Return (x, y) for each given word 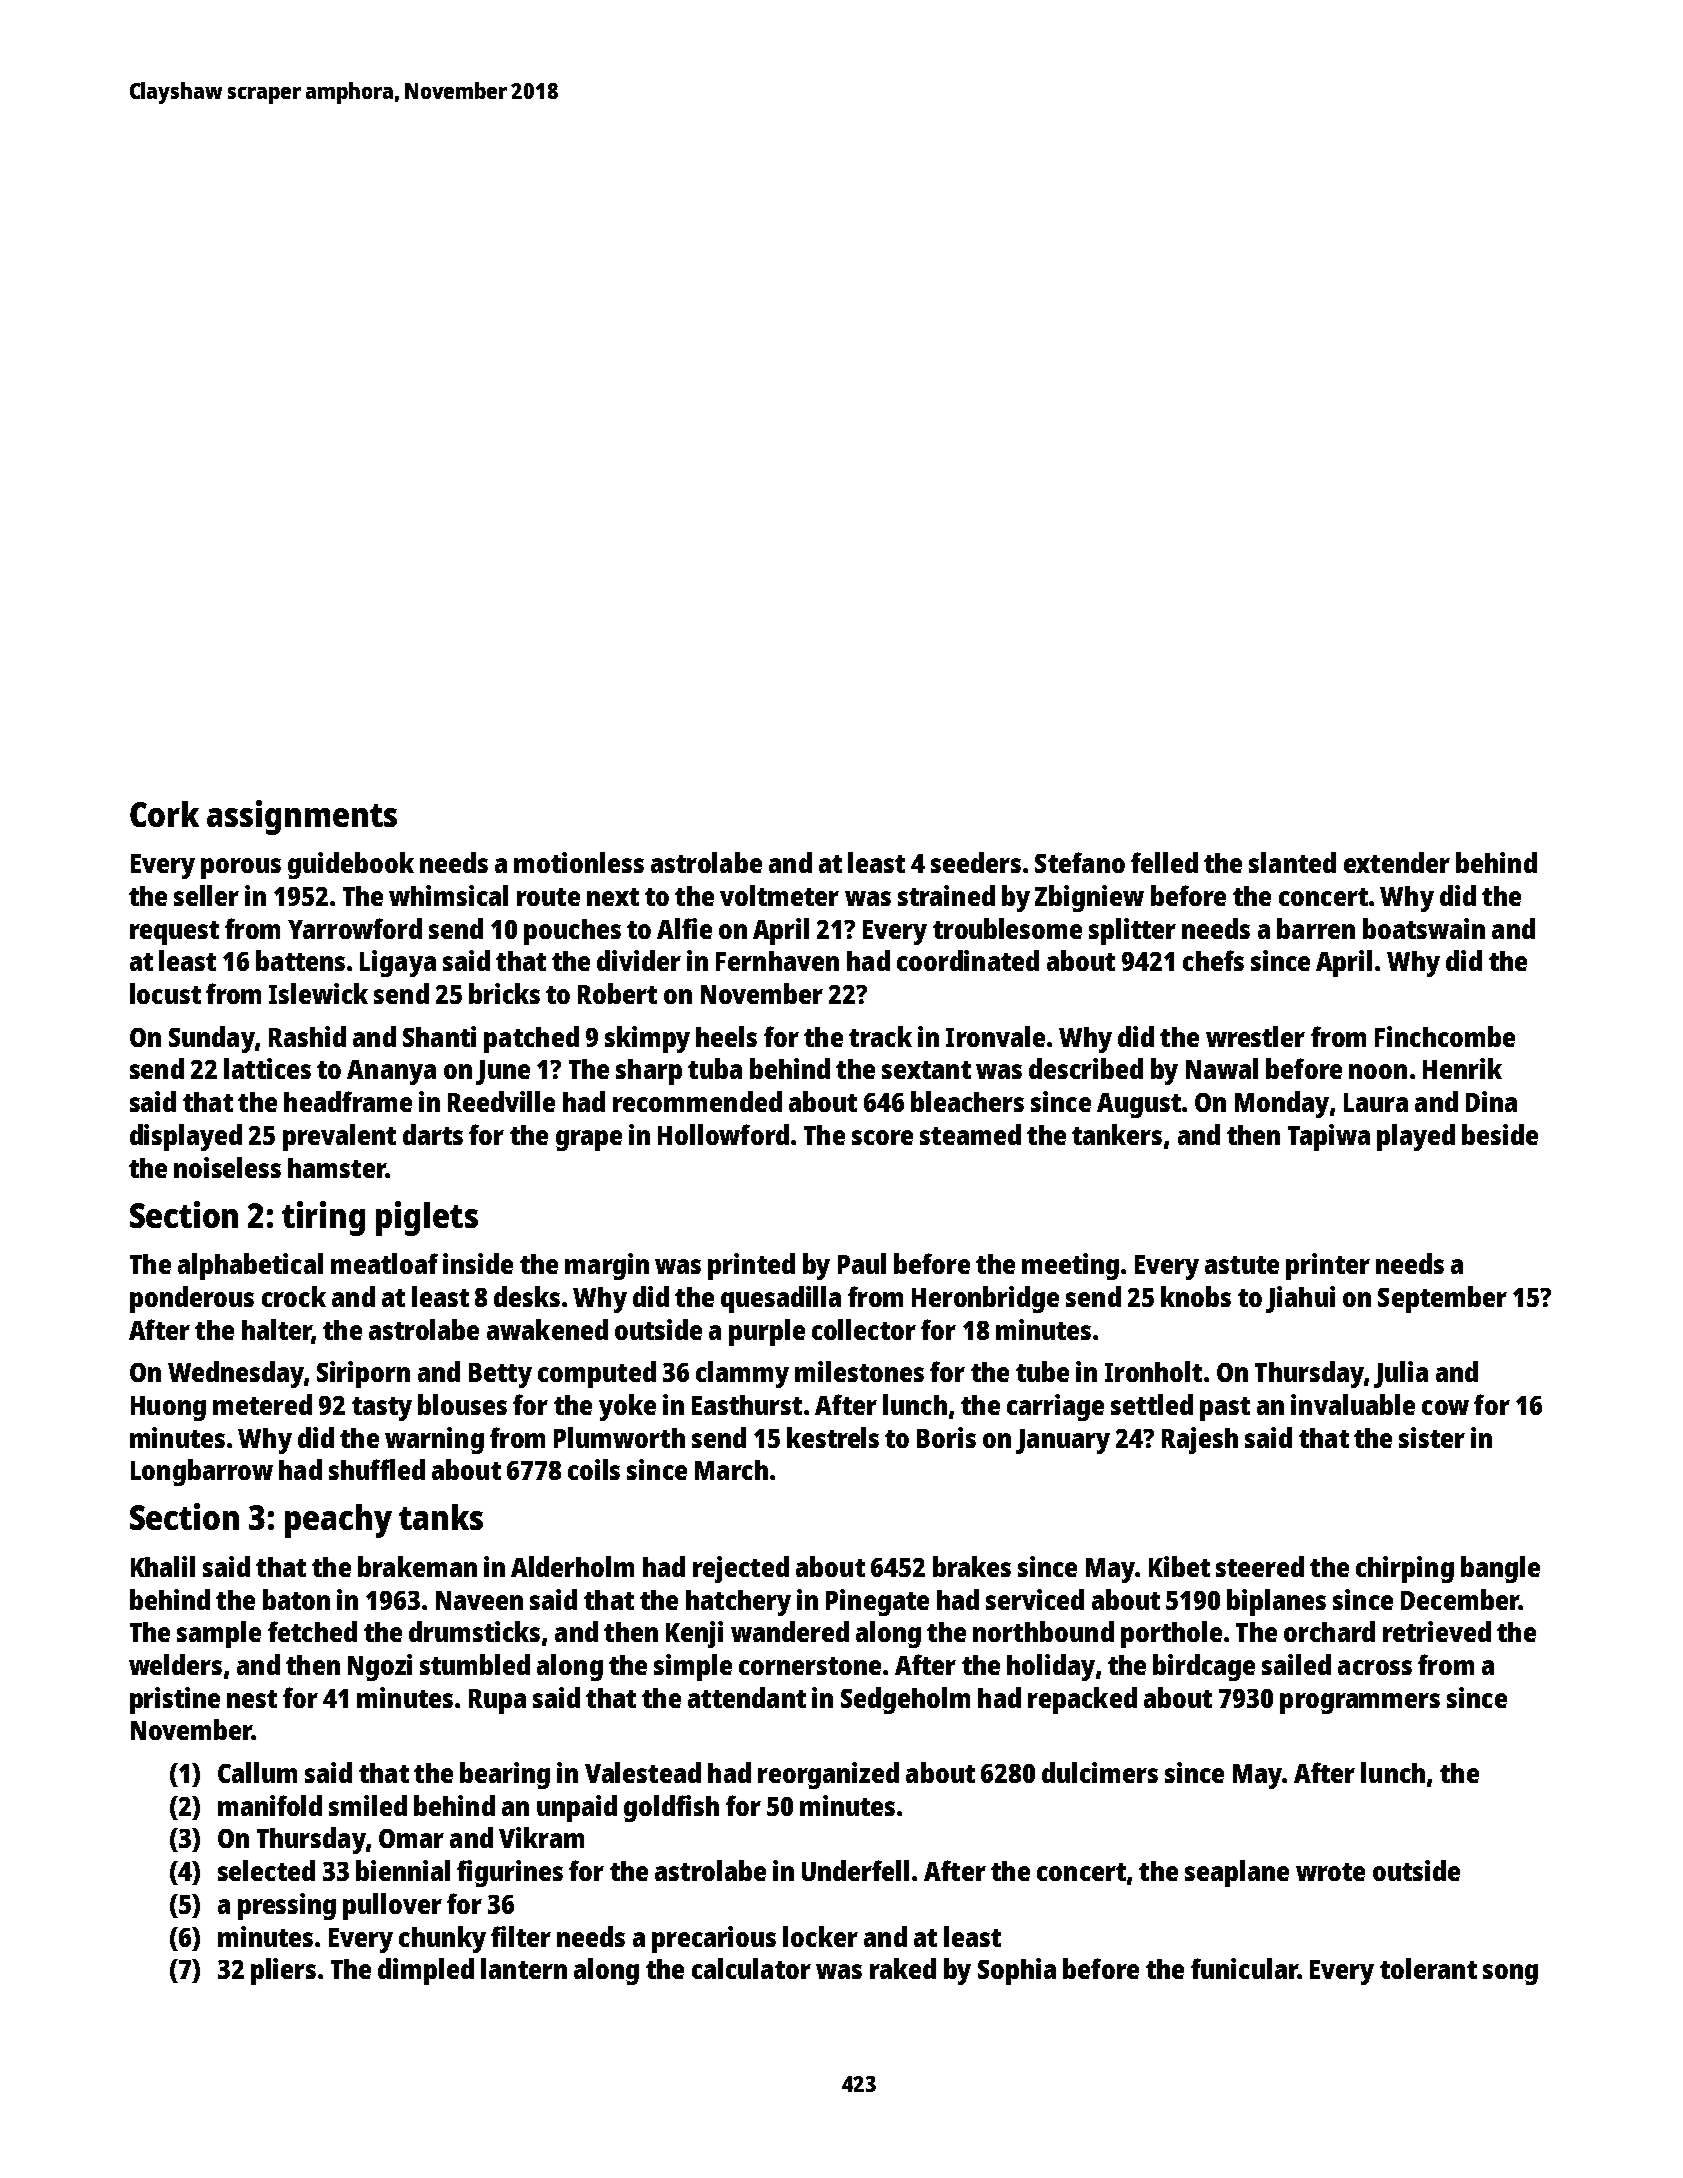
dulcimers (1100, 1772)
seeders (976, 862)
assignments (302, 817)
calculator (751, 1968)
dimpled (426, 1971)
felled (1164, 862)
